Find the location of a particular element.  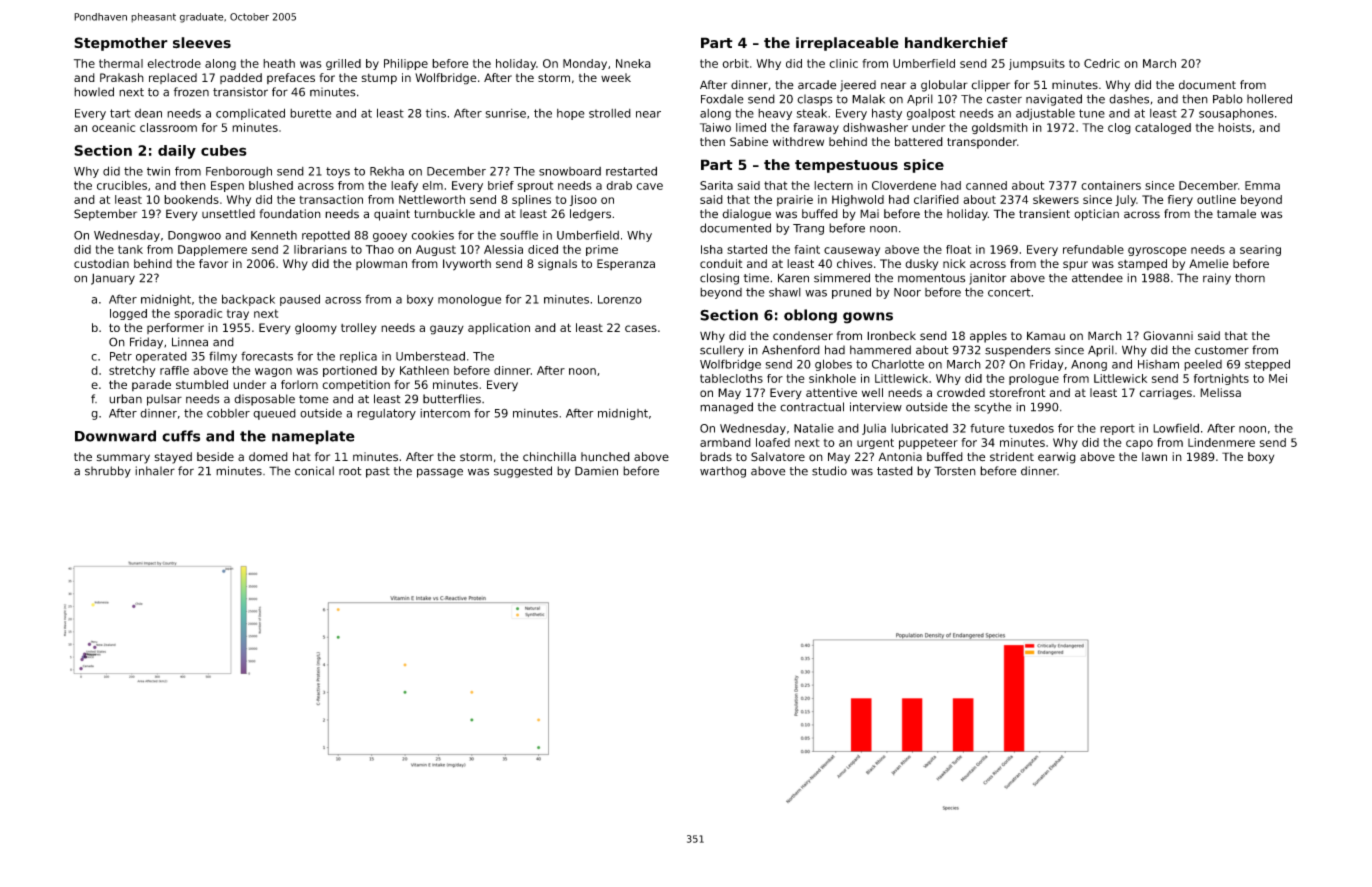

custodian is located at coordinates (101, 263).
